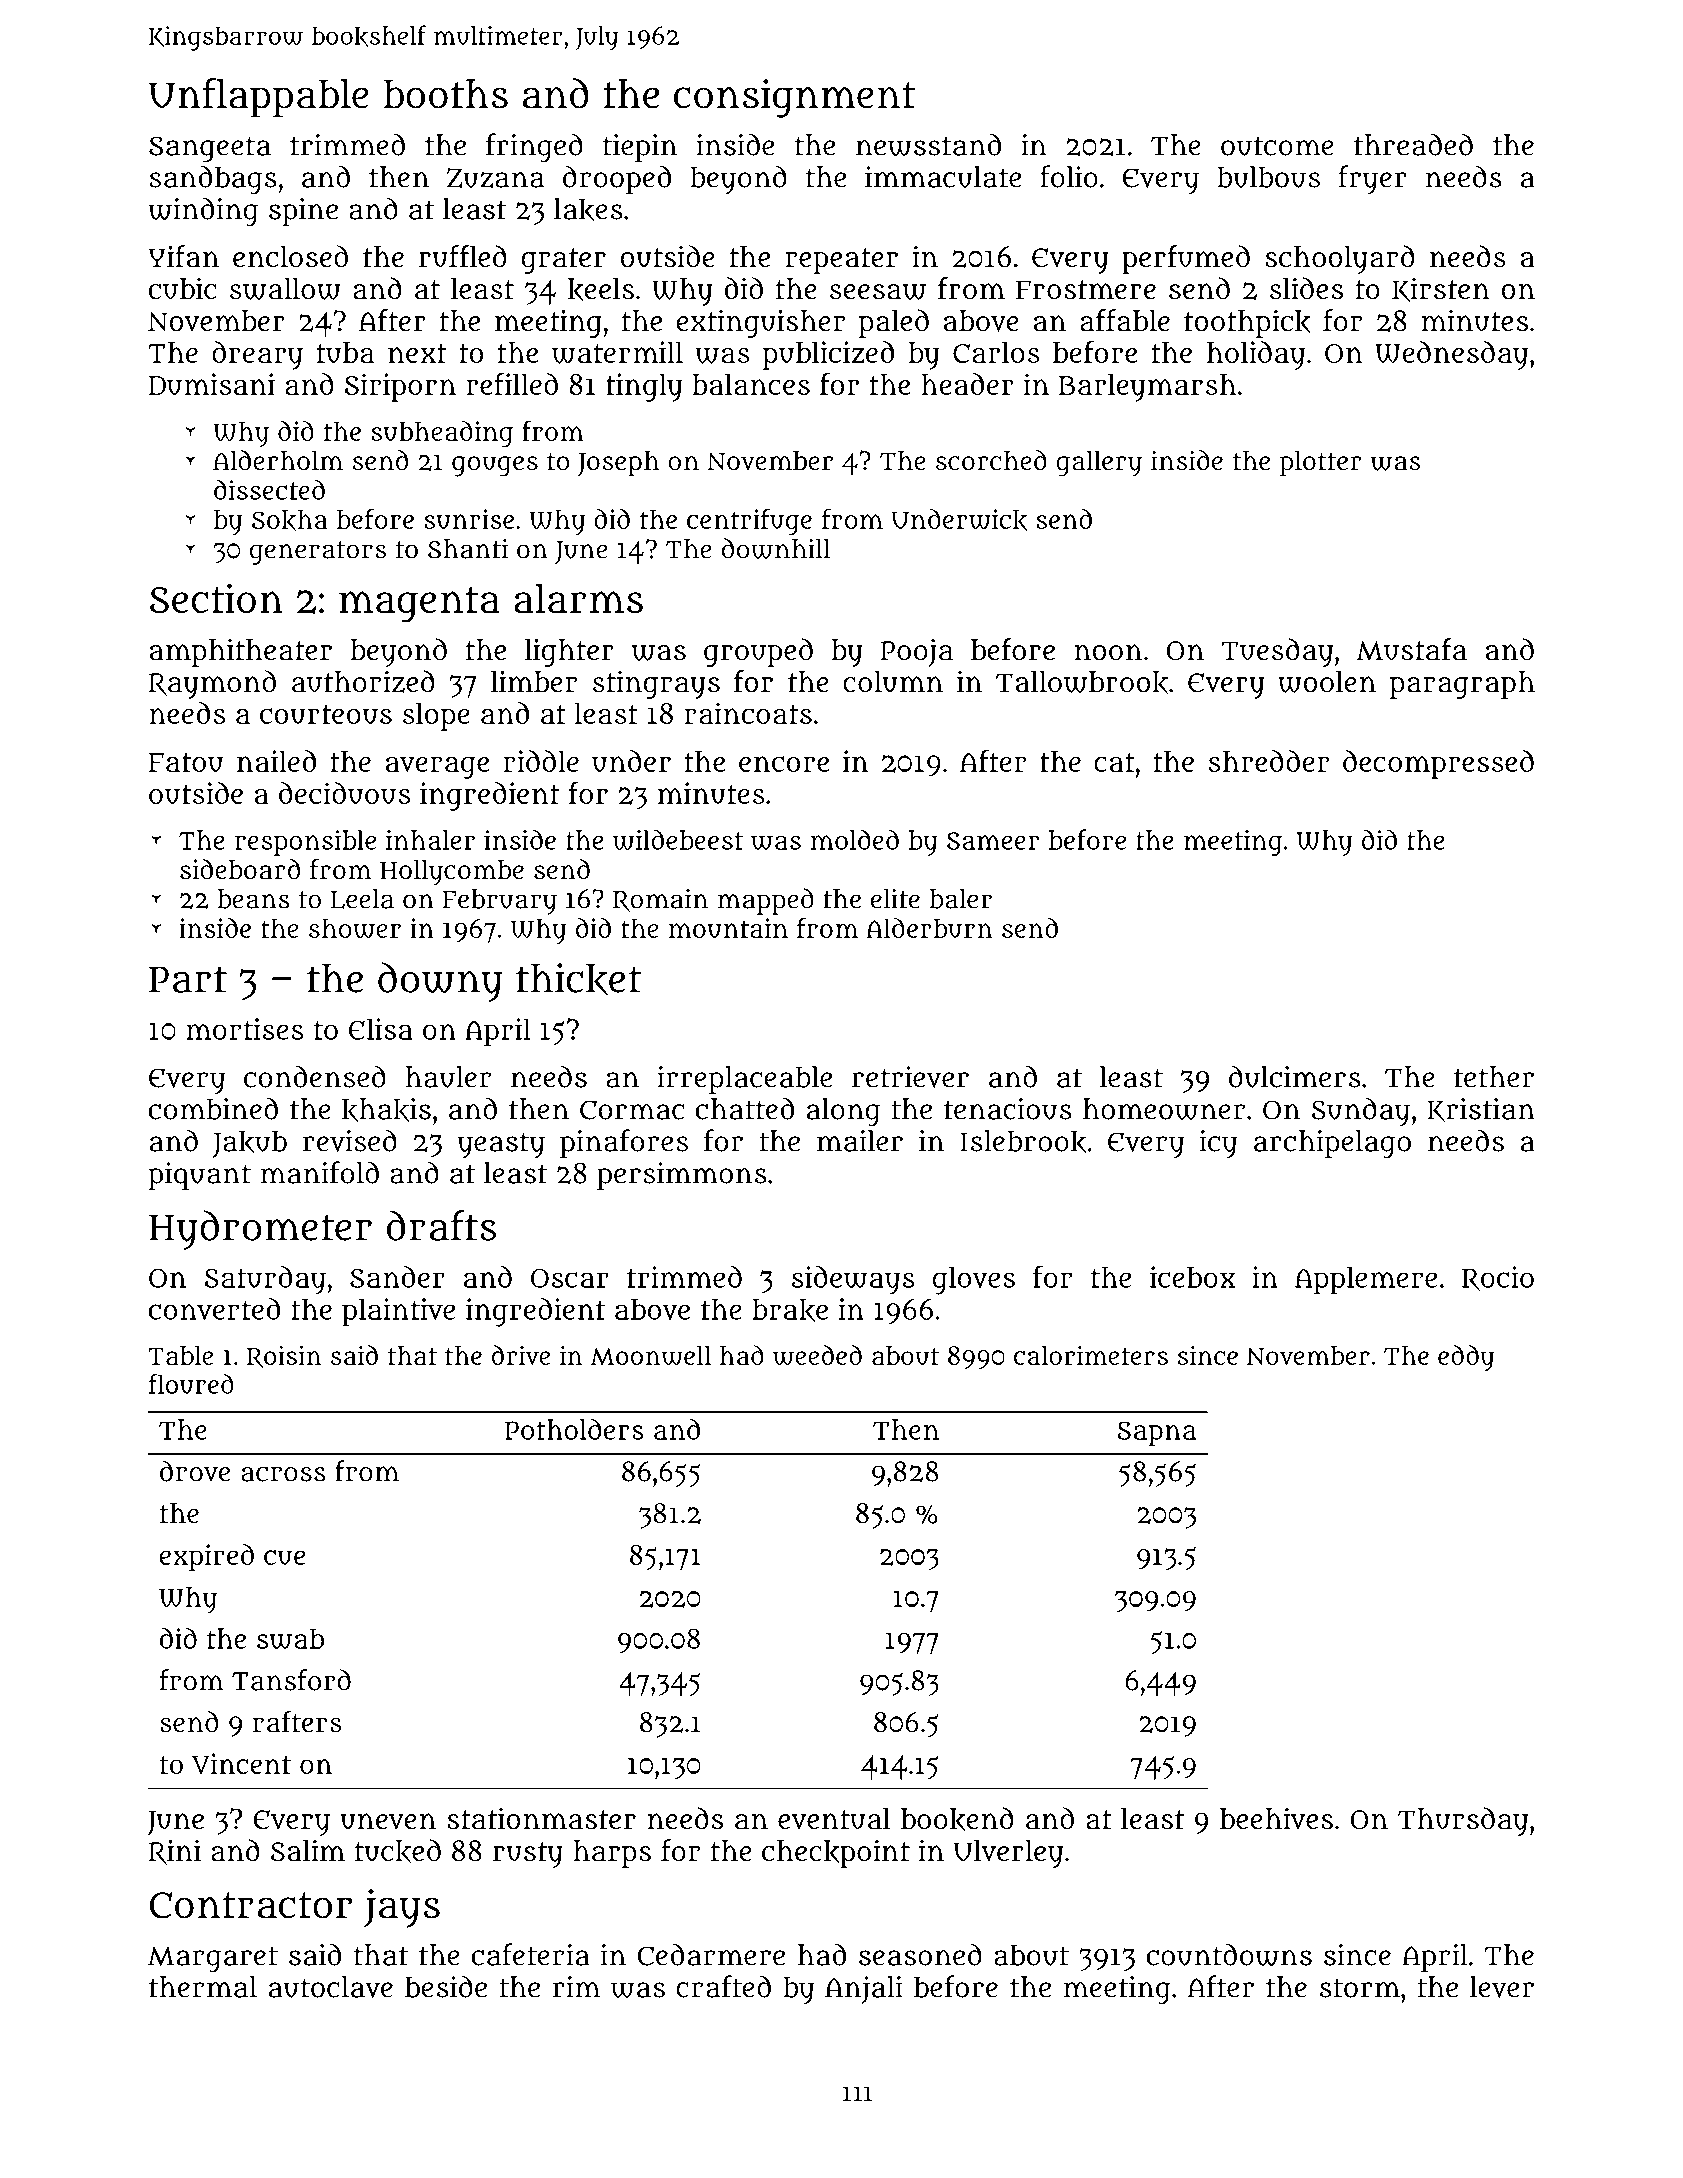 The height and width of the document is (2178, 1683). What do you see at coordinates (1494, 1077) in the document?
I see `tether` at bounding box center [1494, 1077].
